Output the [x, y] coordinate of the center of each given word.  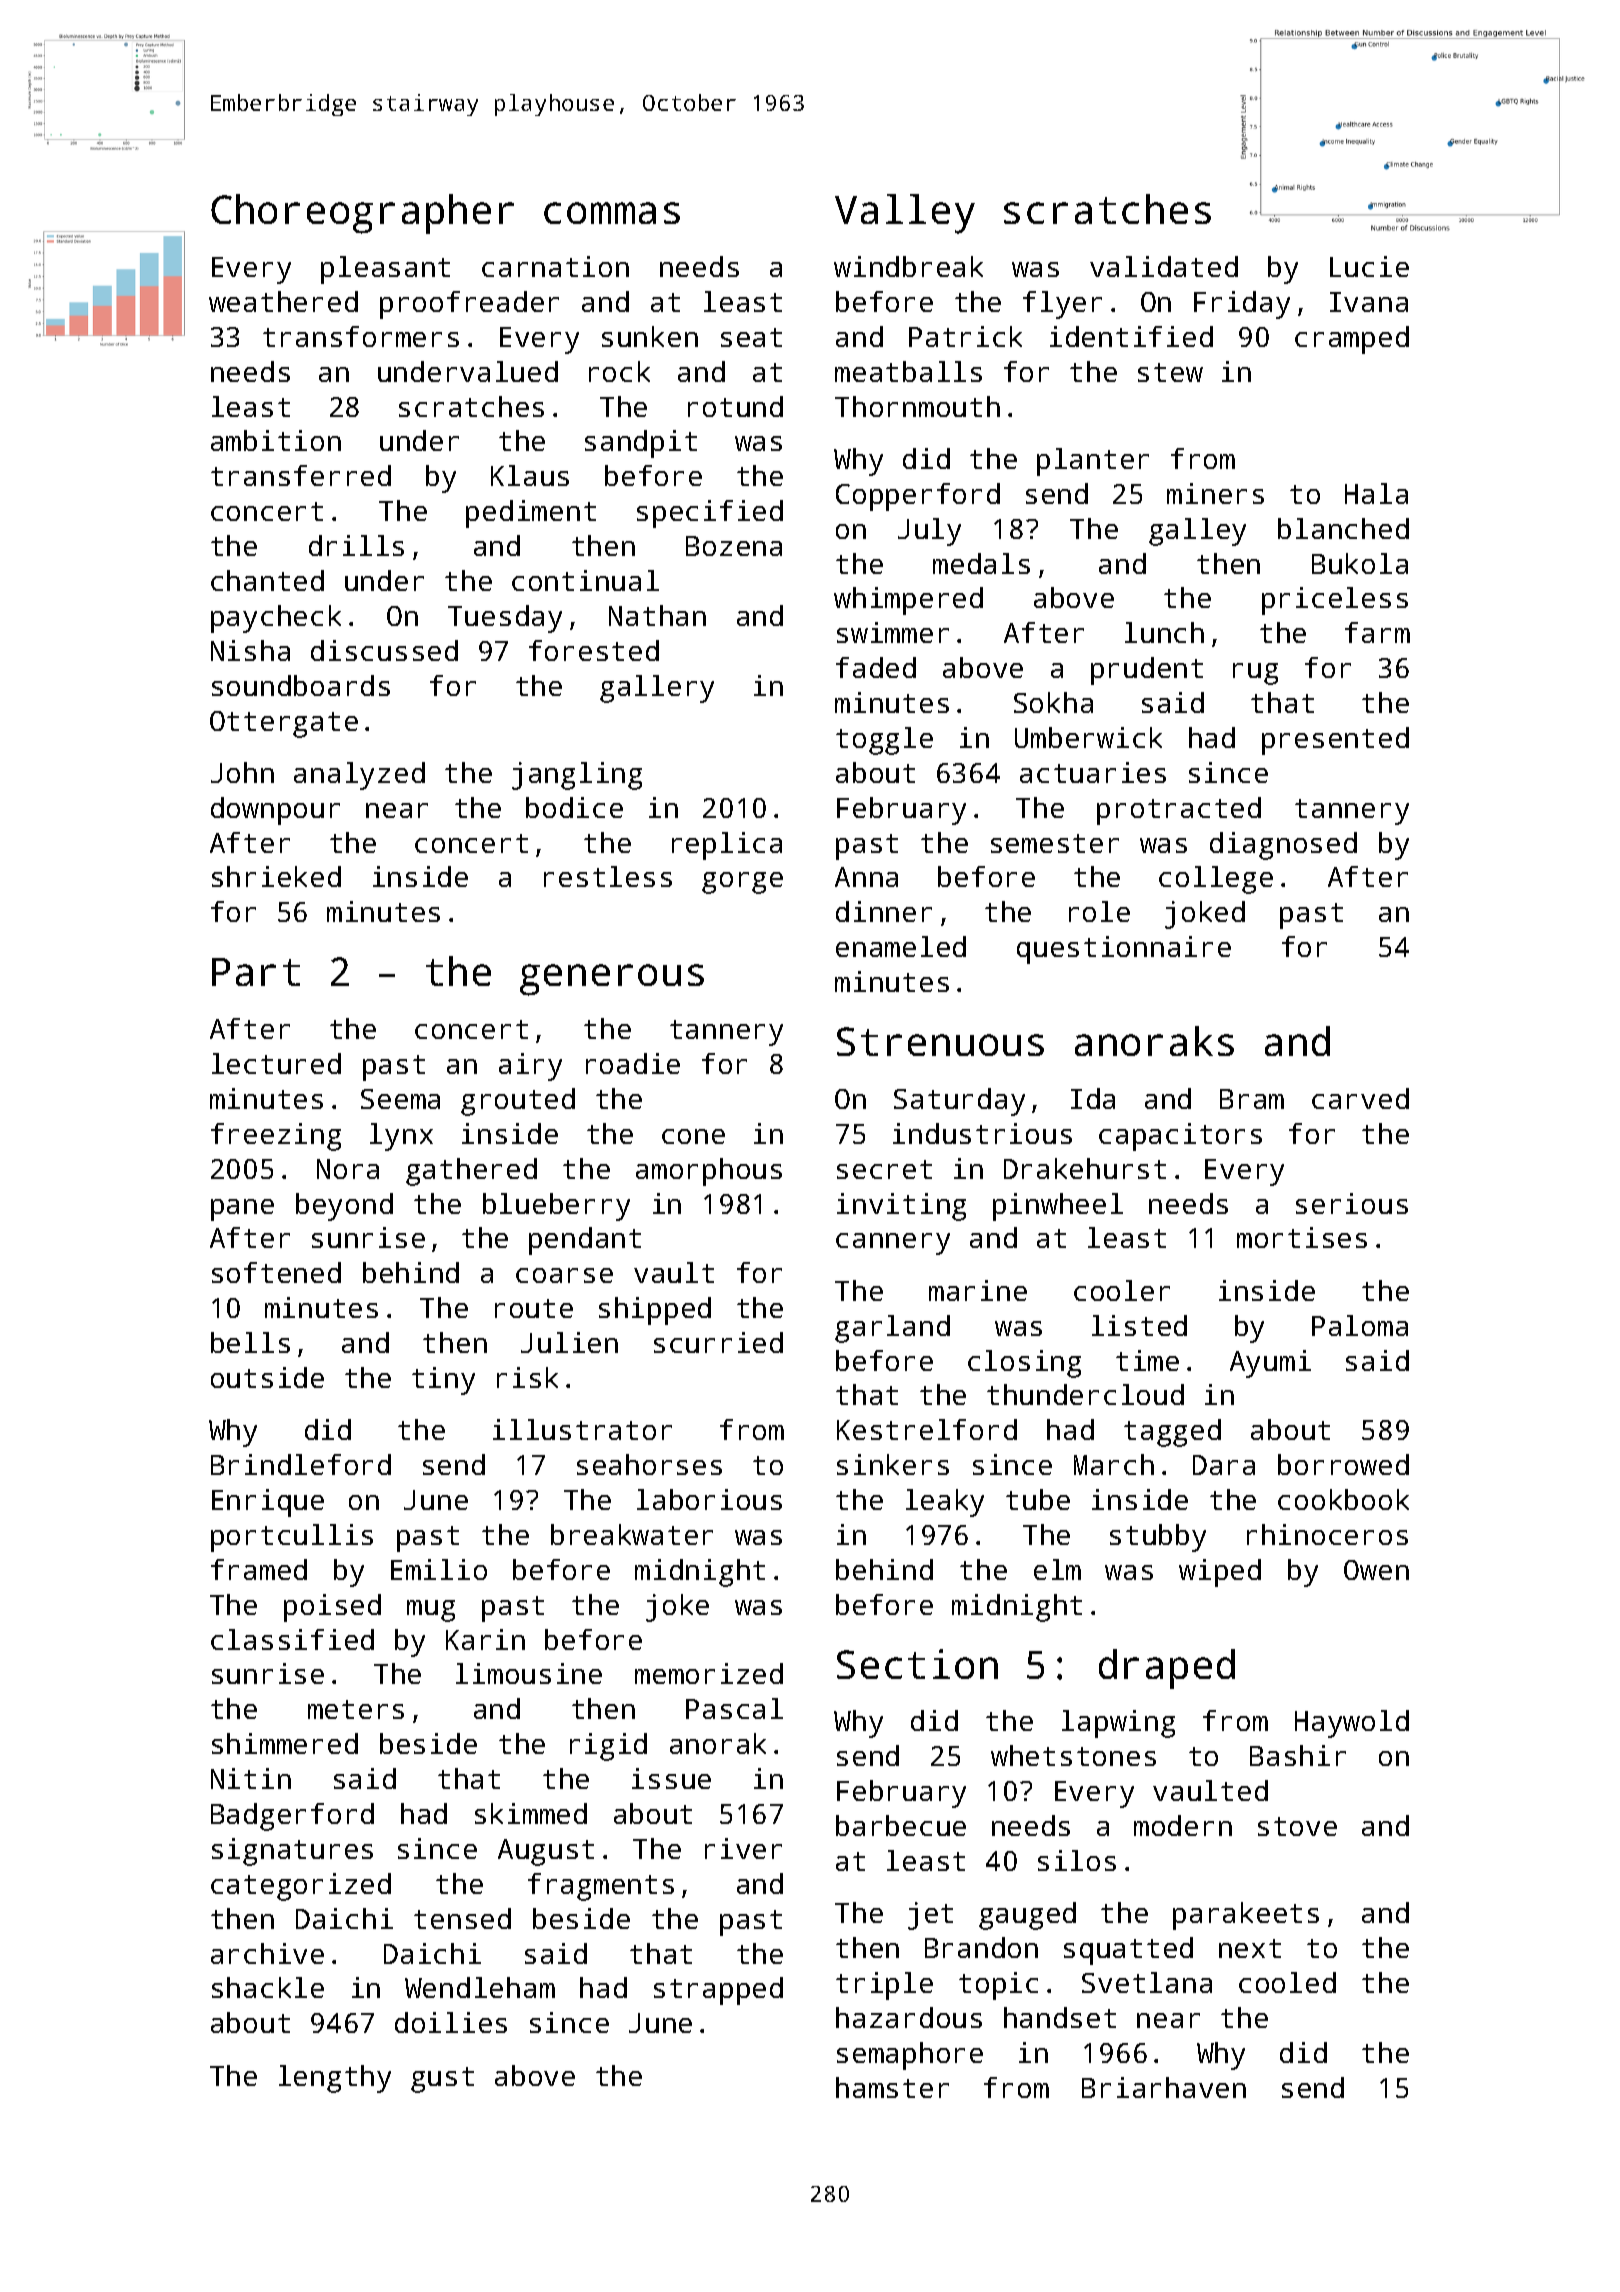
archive [267, 1953]
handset [1060, 2017]
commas [612, 213]
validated [1164, 266]
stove [1297, 1826]
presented [1335, 741]
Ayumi [1270, 1364]
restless [608, 876]
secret [884, 1169]
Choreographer [362, 214]
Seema [400, 1099]
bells [250, 1342]
